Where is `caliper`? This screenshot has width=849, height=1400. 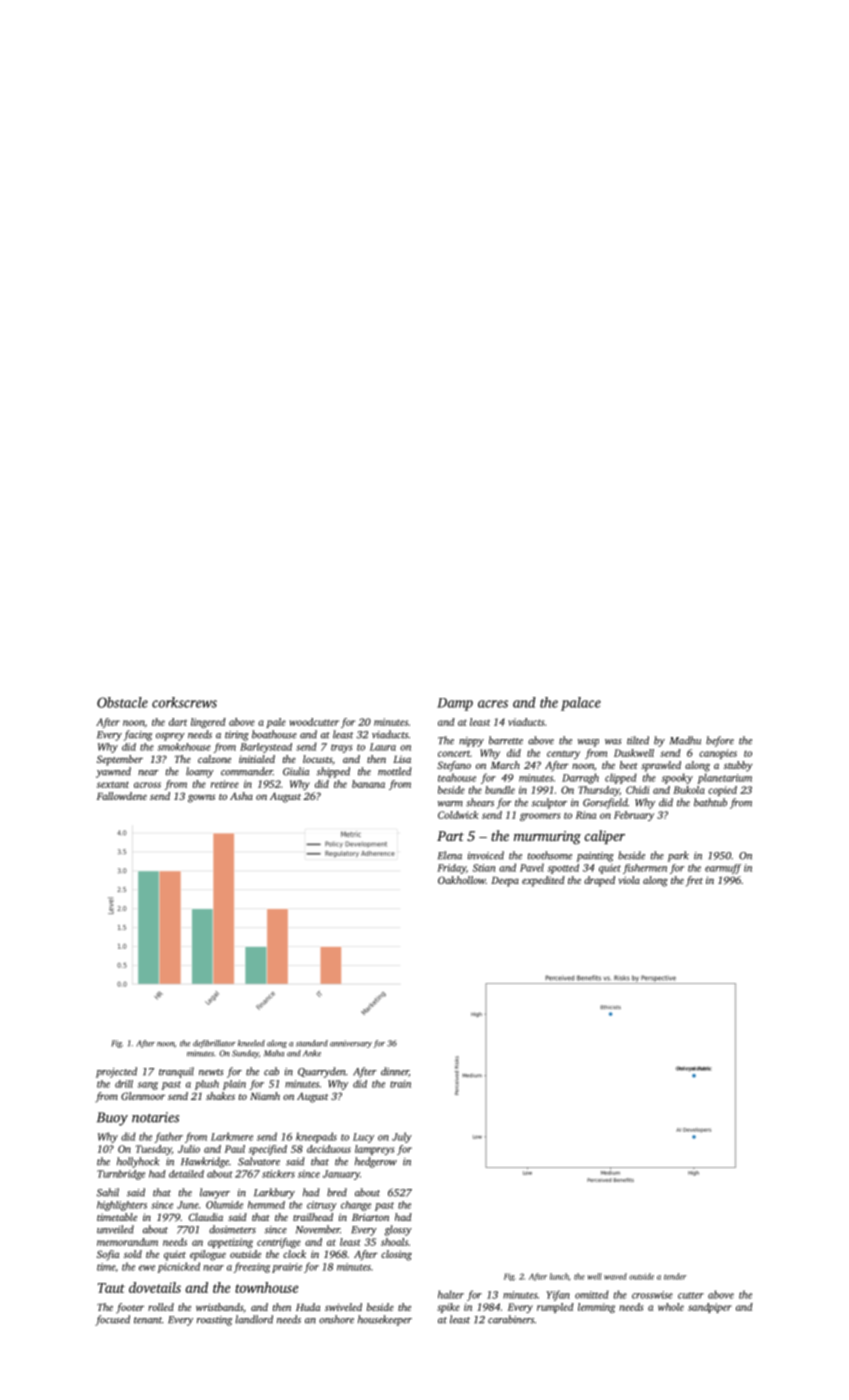 caliper is located at coordinates (604, 837).
